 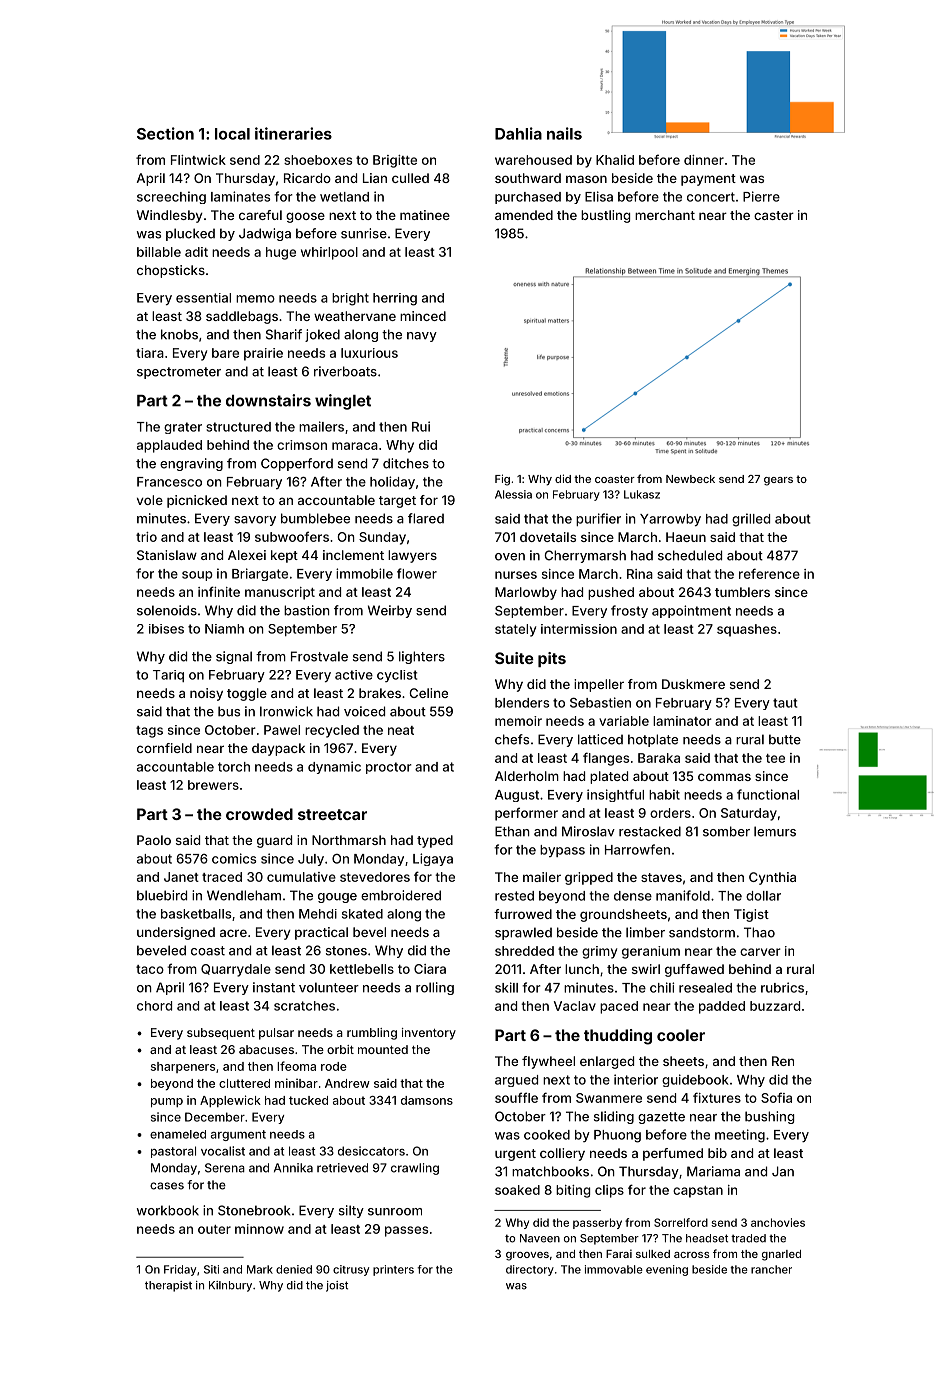 I want to click on souffle, so click(x=516, y=1097).
